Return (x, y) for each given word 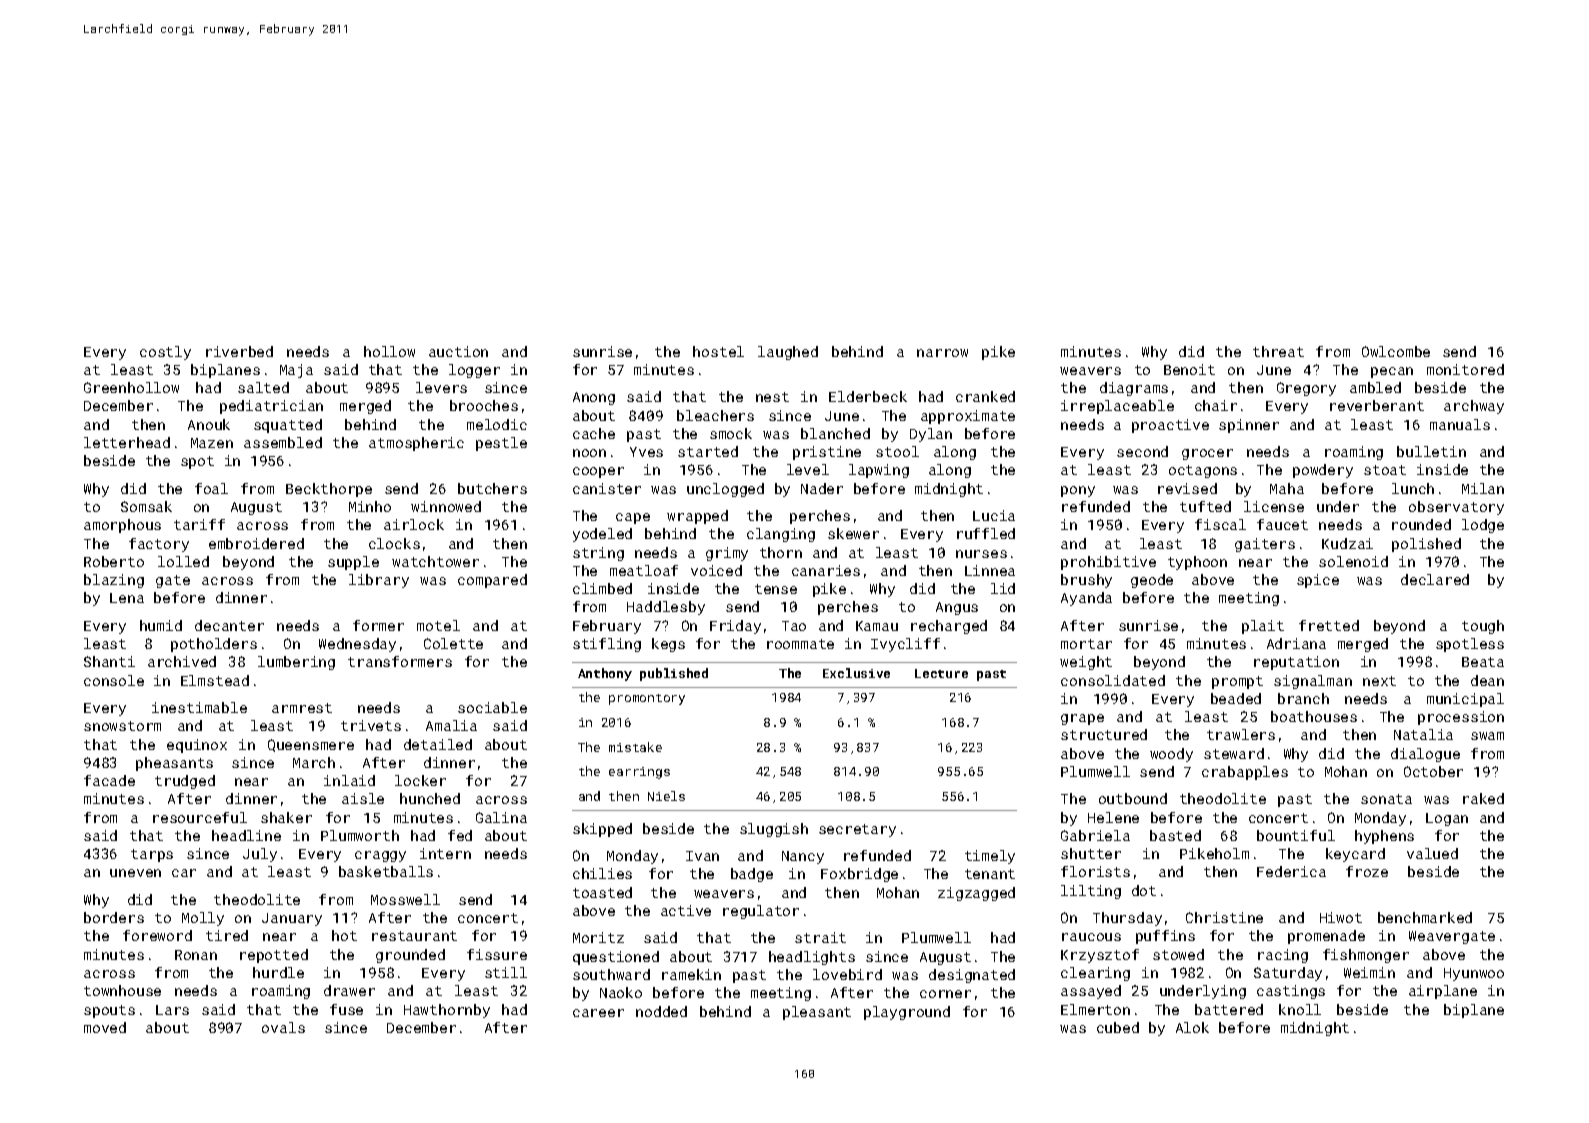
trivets (371, 725)
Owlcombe (1396, 351)
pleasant (817, 1013)
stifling (607, 645)
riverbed (239, 351)
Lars (172, 1010)
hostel (718, 351)
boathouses (1314, 716)
